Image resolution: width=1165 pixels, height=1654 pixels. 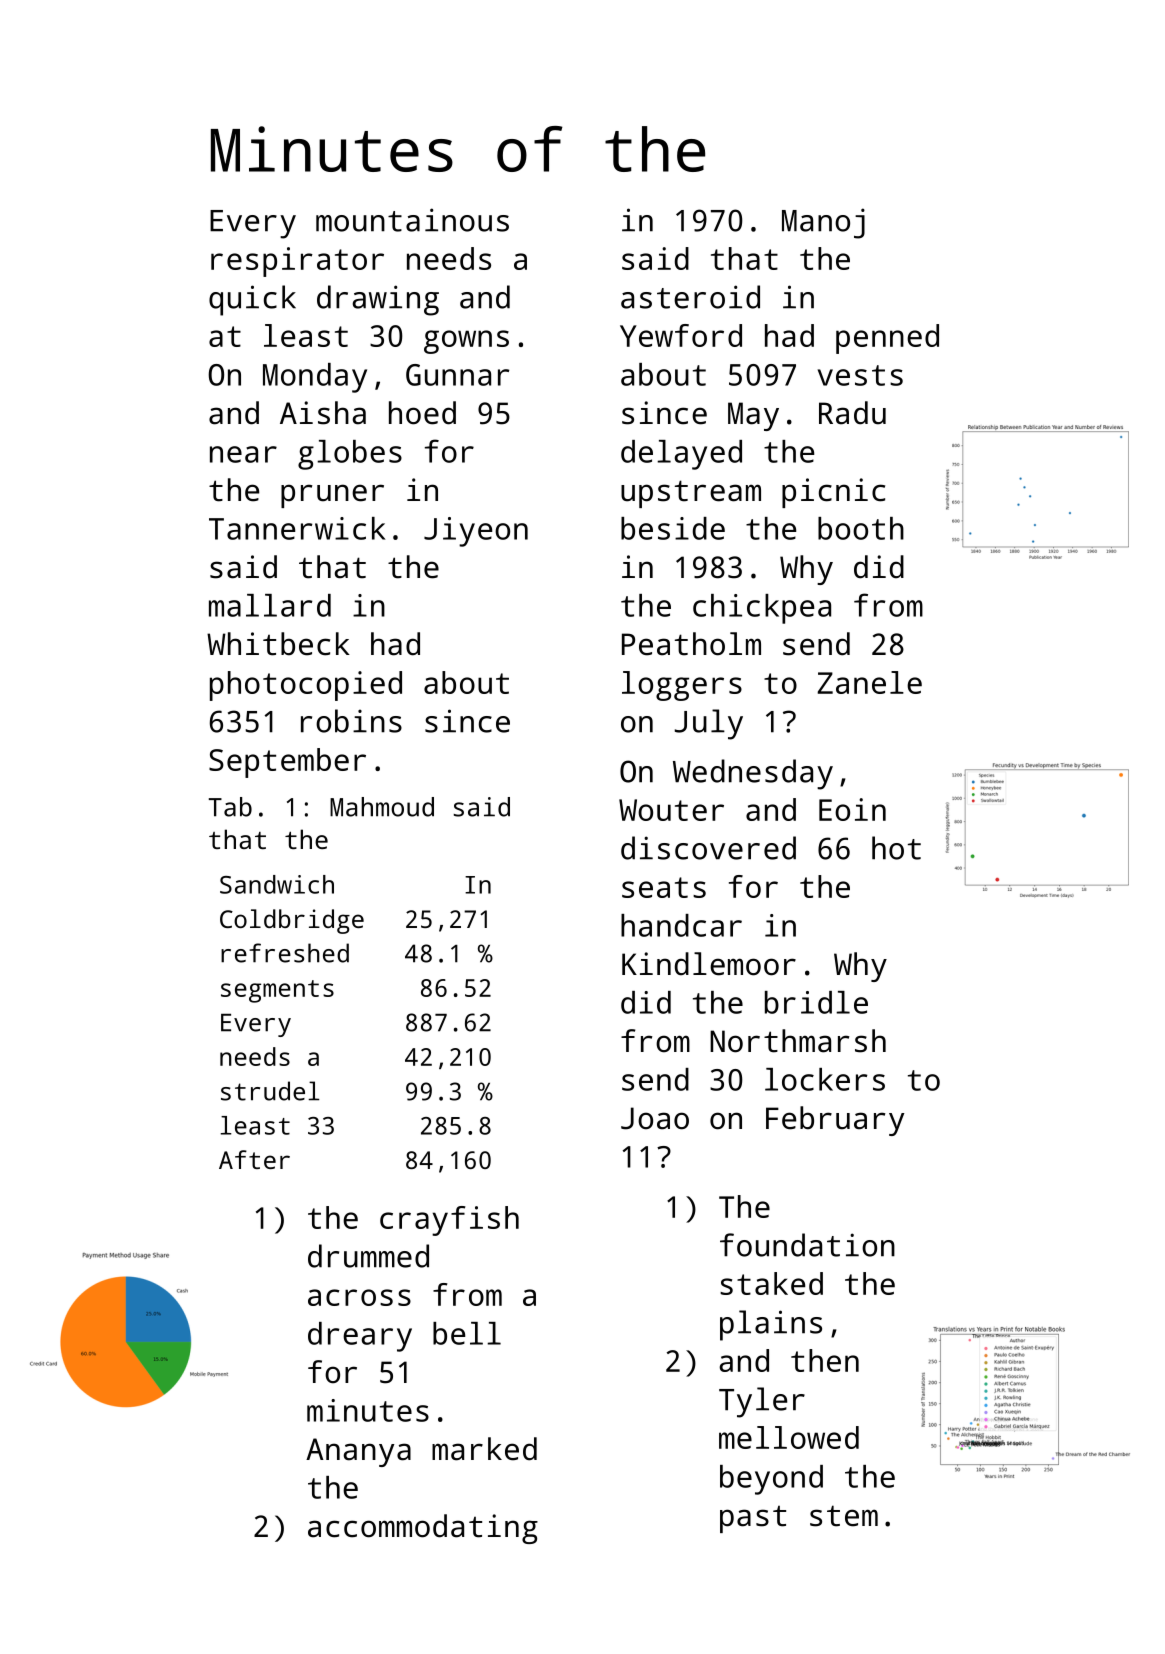 I want to click on respirator, so click(x=297, y=262).
